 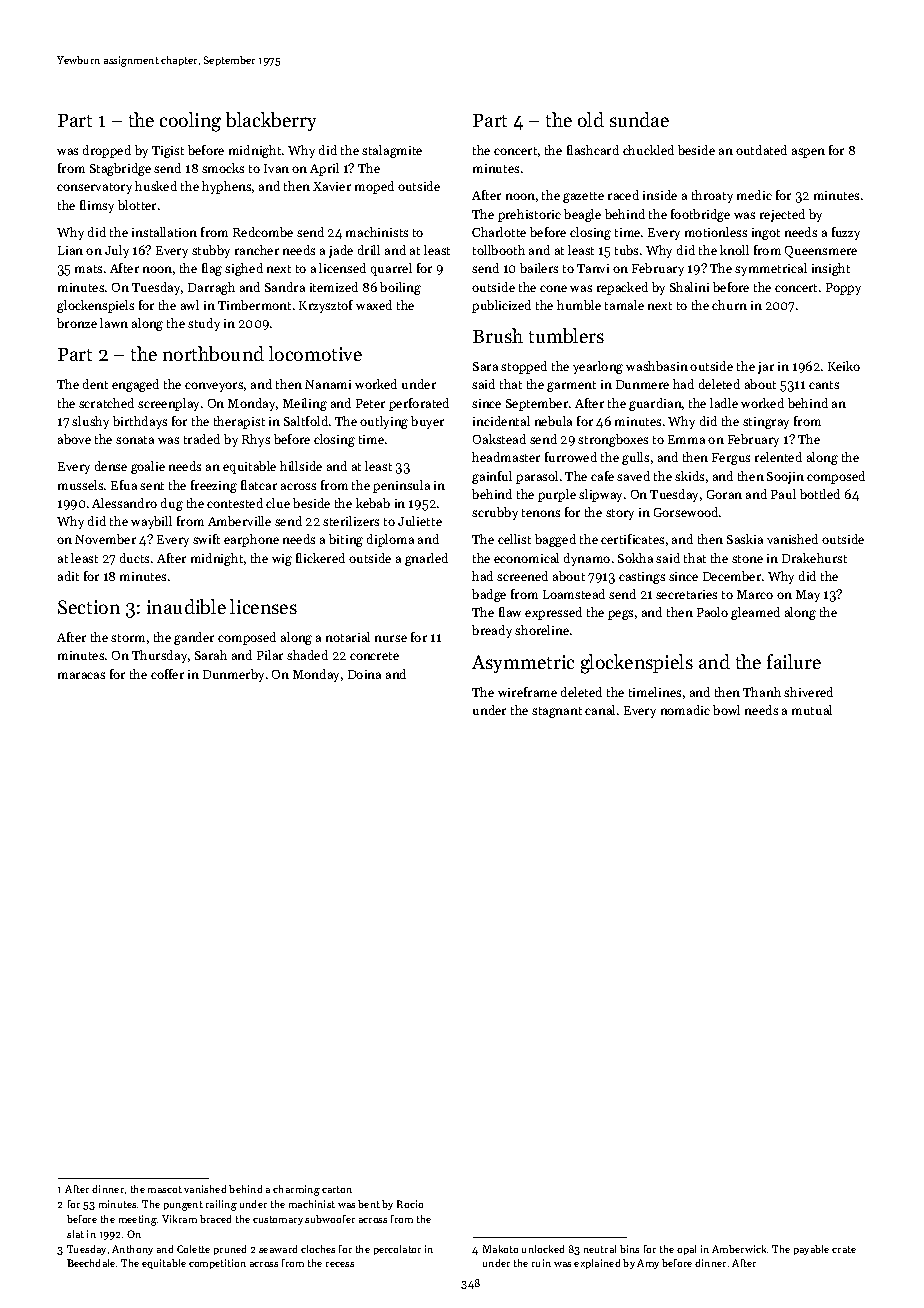 What do you see at coordinates (165, 1189) in the page?
I see `mascot` at bounding box center [165, 1189].
